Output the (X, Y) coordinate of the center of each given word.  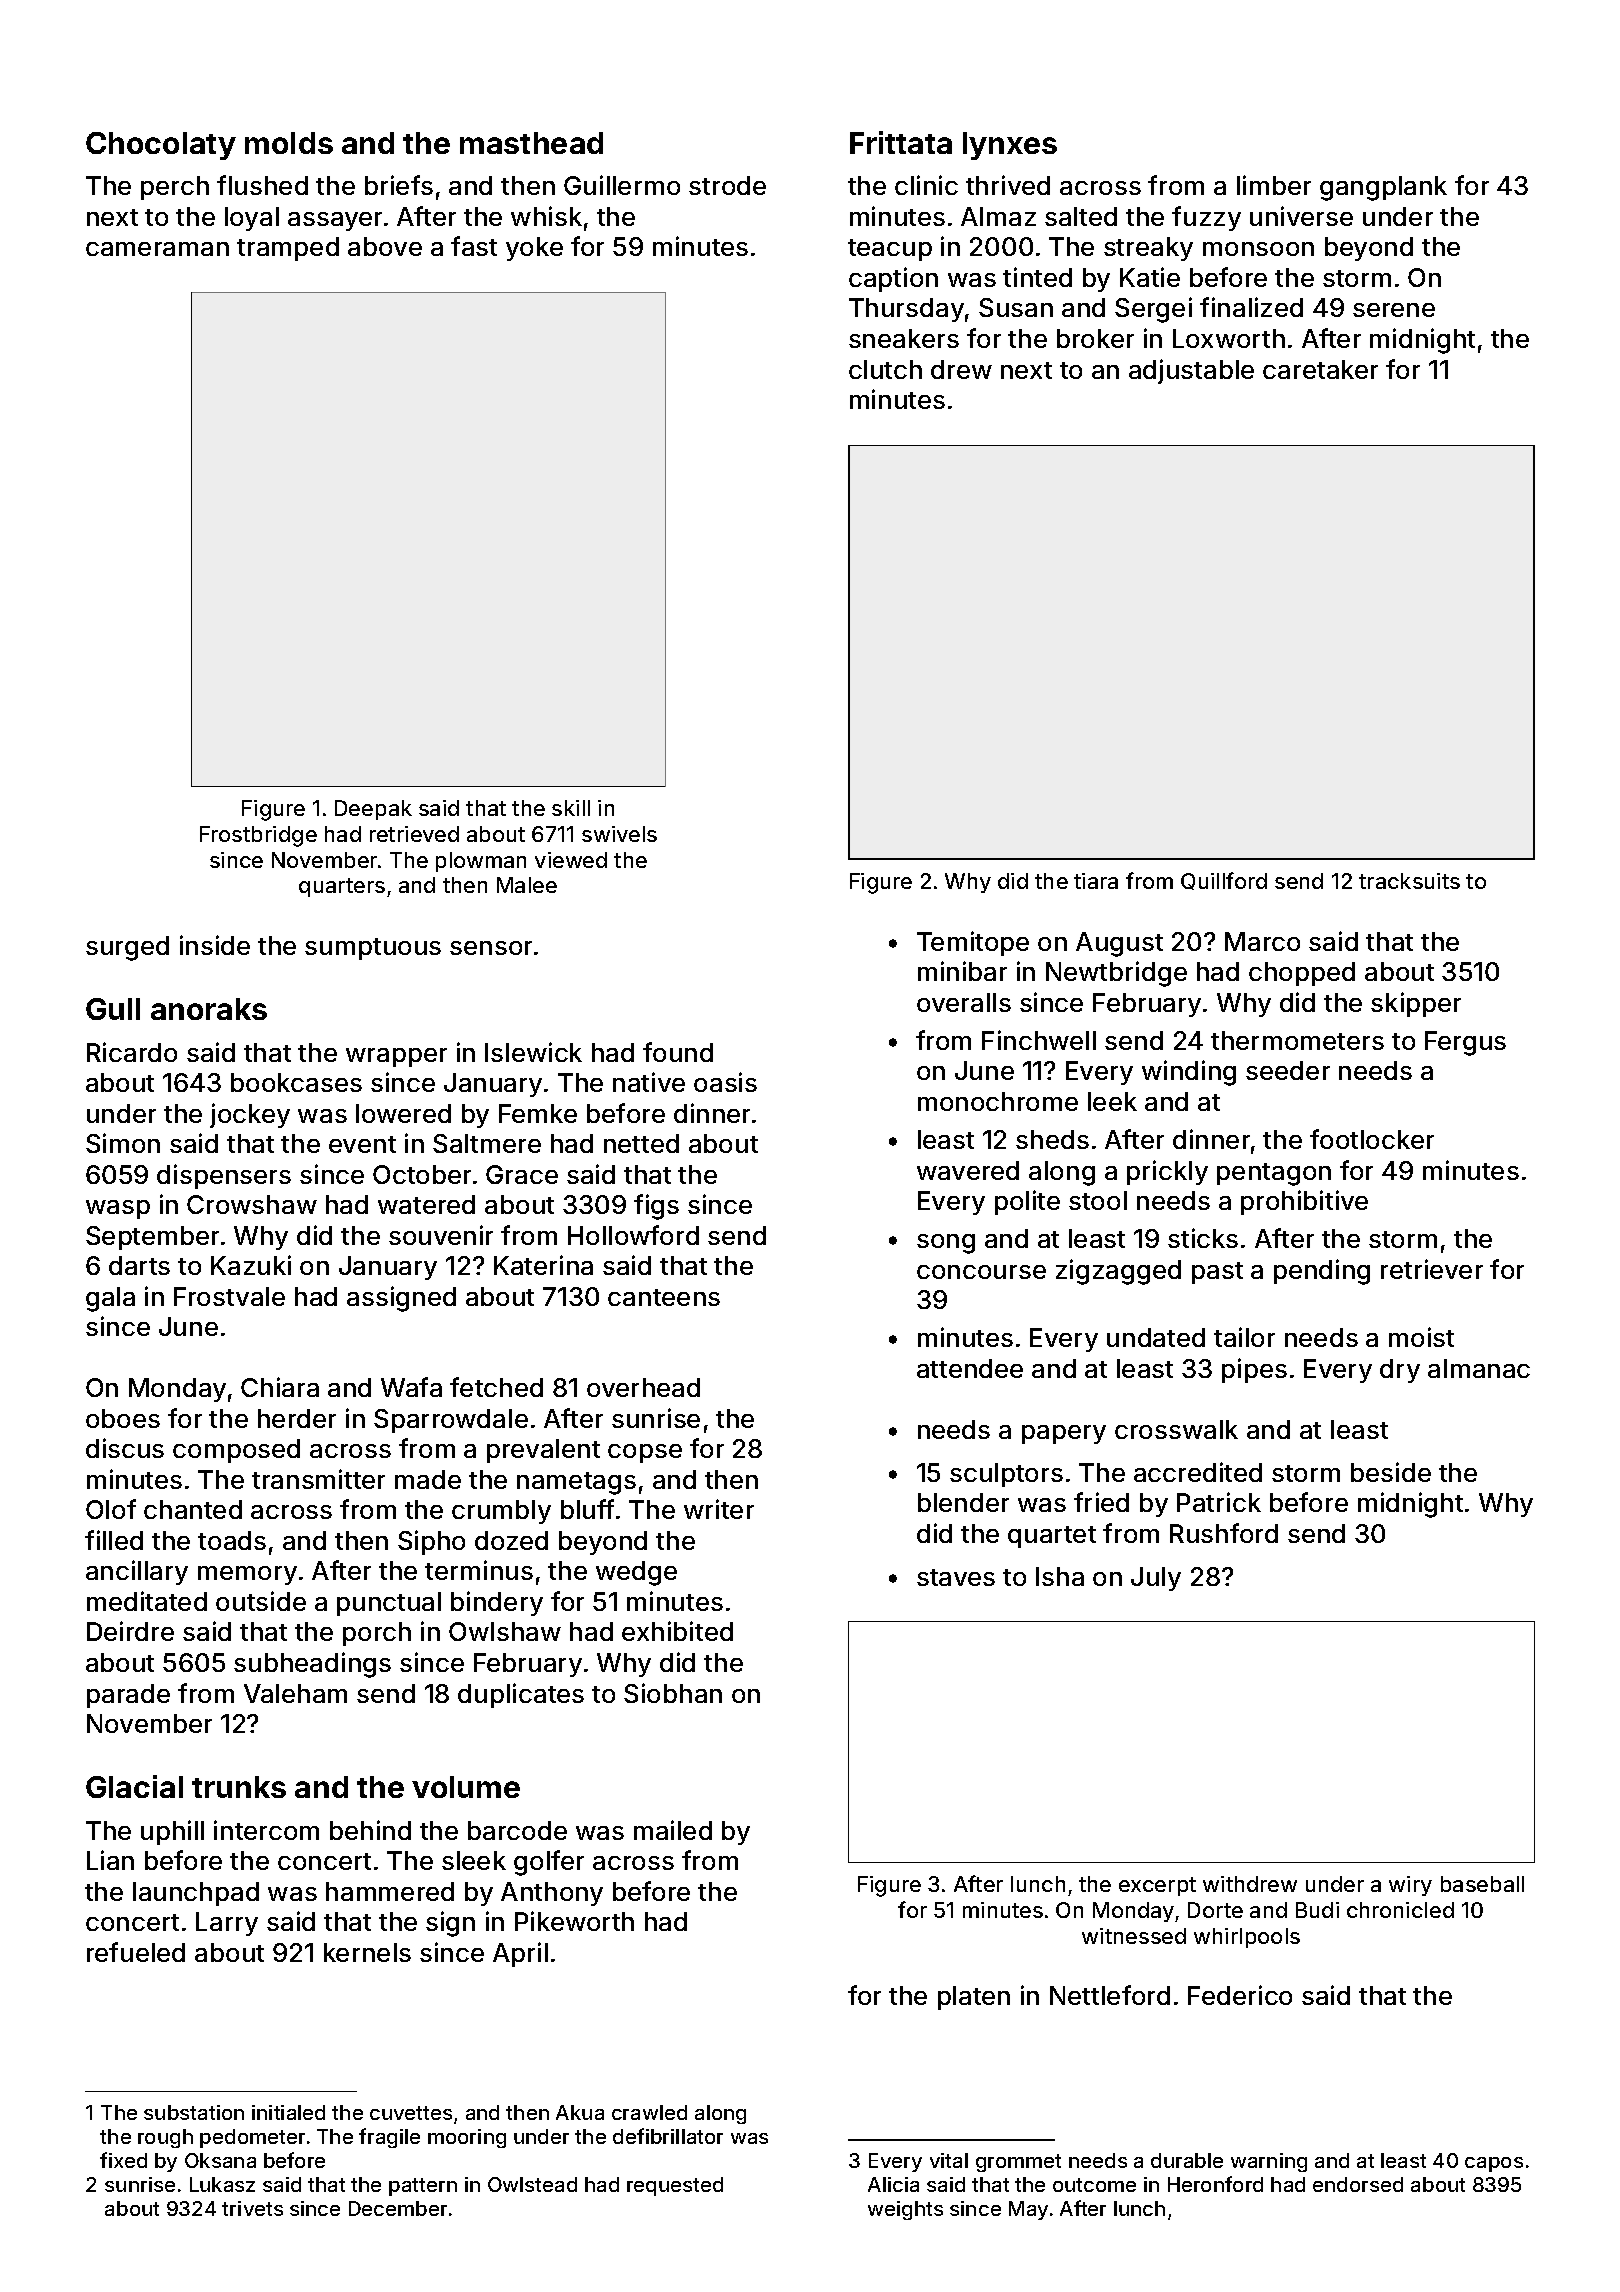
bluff (587, 1509)
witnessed (1134, 1936)
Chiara (280, 1387)
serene (1394, 310)
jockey (250, 1115)
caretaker (1320, 369)
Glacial (134, 1786)
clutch (885, 369)
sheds (1052, 1139)
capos (1494, 2164)
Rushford (1224, 1533)
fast (474, 246)
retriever (1432, 1269)
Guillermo (622, 185)
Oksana (220, 2160)
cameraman (157, 249)
